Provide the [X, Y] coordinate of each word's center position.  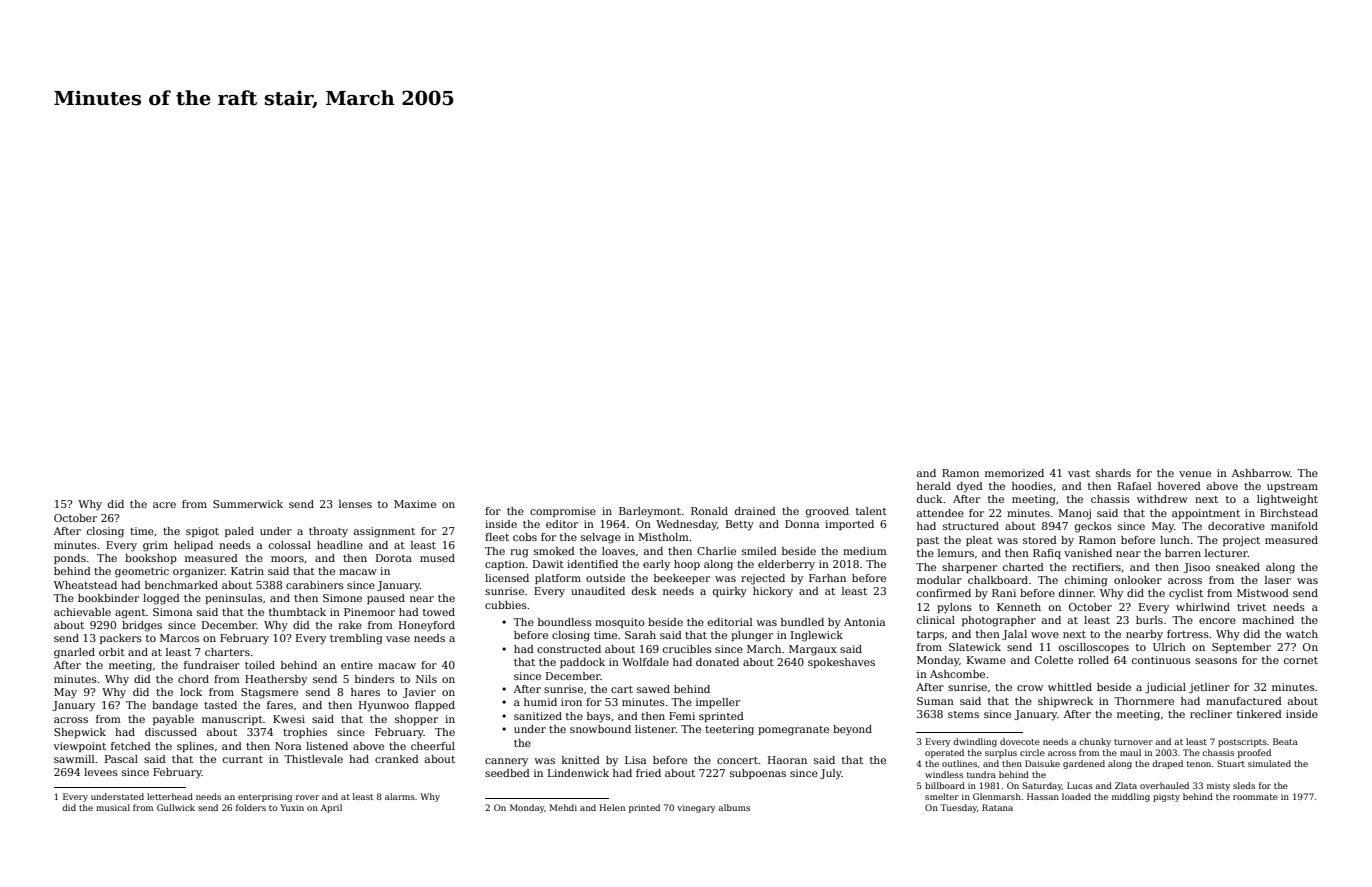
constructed [569, 649]
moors [287, 559]
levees [101, 772]
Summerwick [248, 504]
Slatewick [975, 647]
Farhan [827, 578]
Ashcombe [957, 674]
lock [191, 692]
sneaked [1238, 567]
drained [755, 511]
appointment [1206, 514]
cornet [1301, 660]
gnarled [74, 653]
